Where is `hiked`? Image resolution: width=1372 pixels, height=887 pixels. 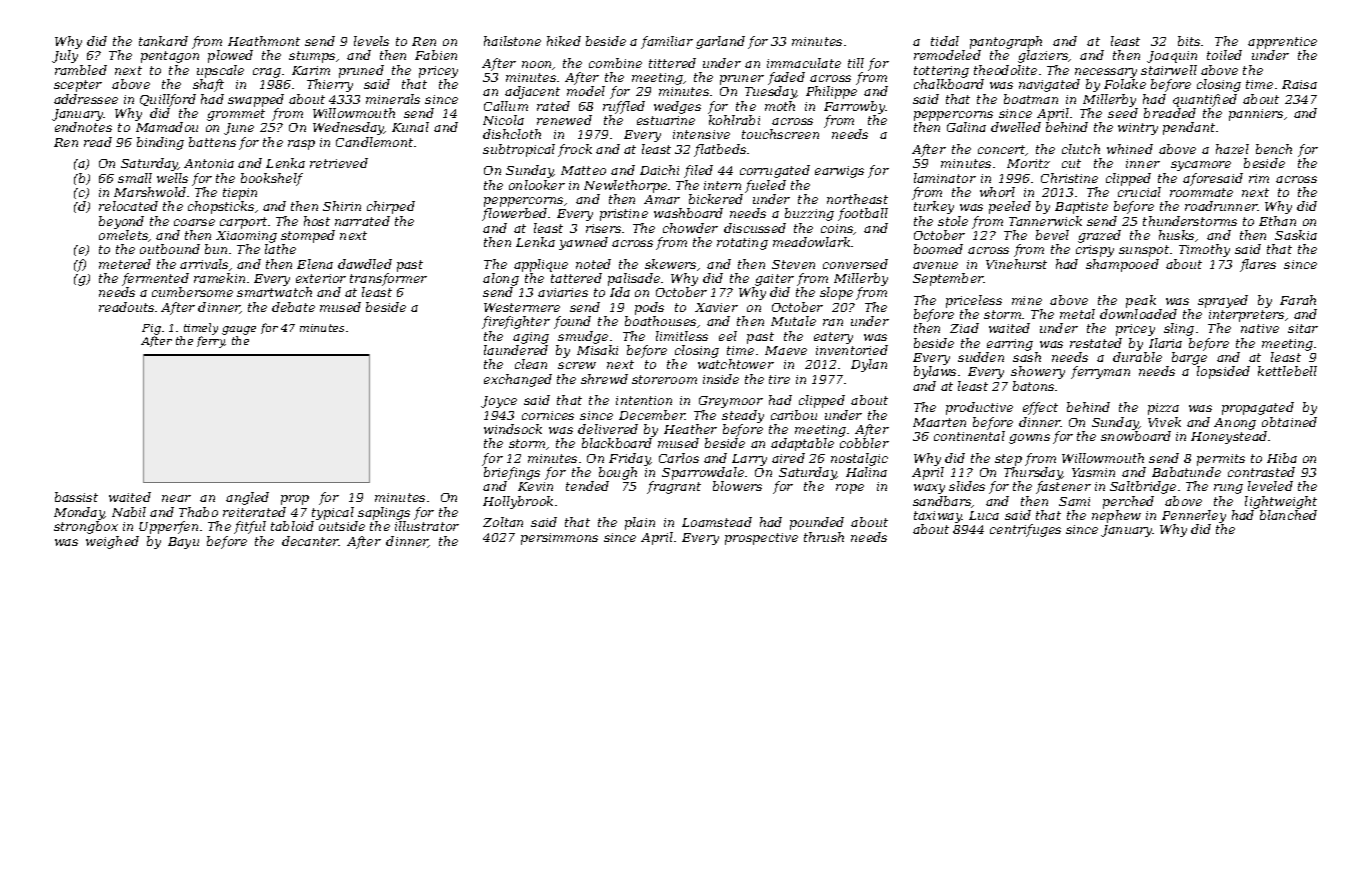 hiked is located at coordinates (564, 41).
